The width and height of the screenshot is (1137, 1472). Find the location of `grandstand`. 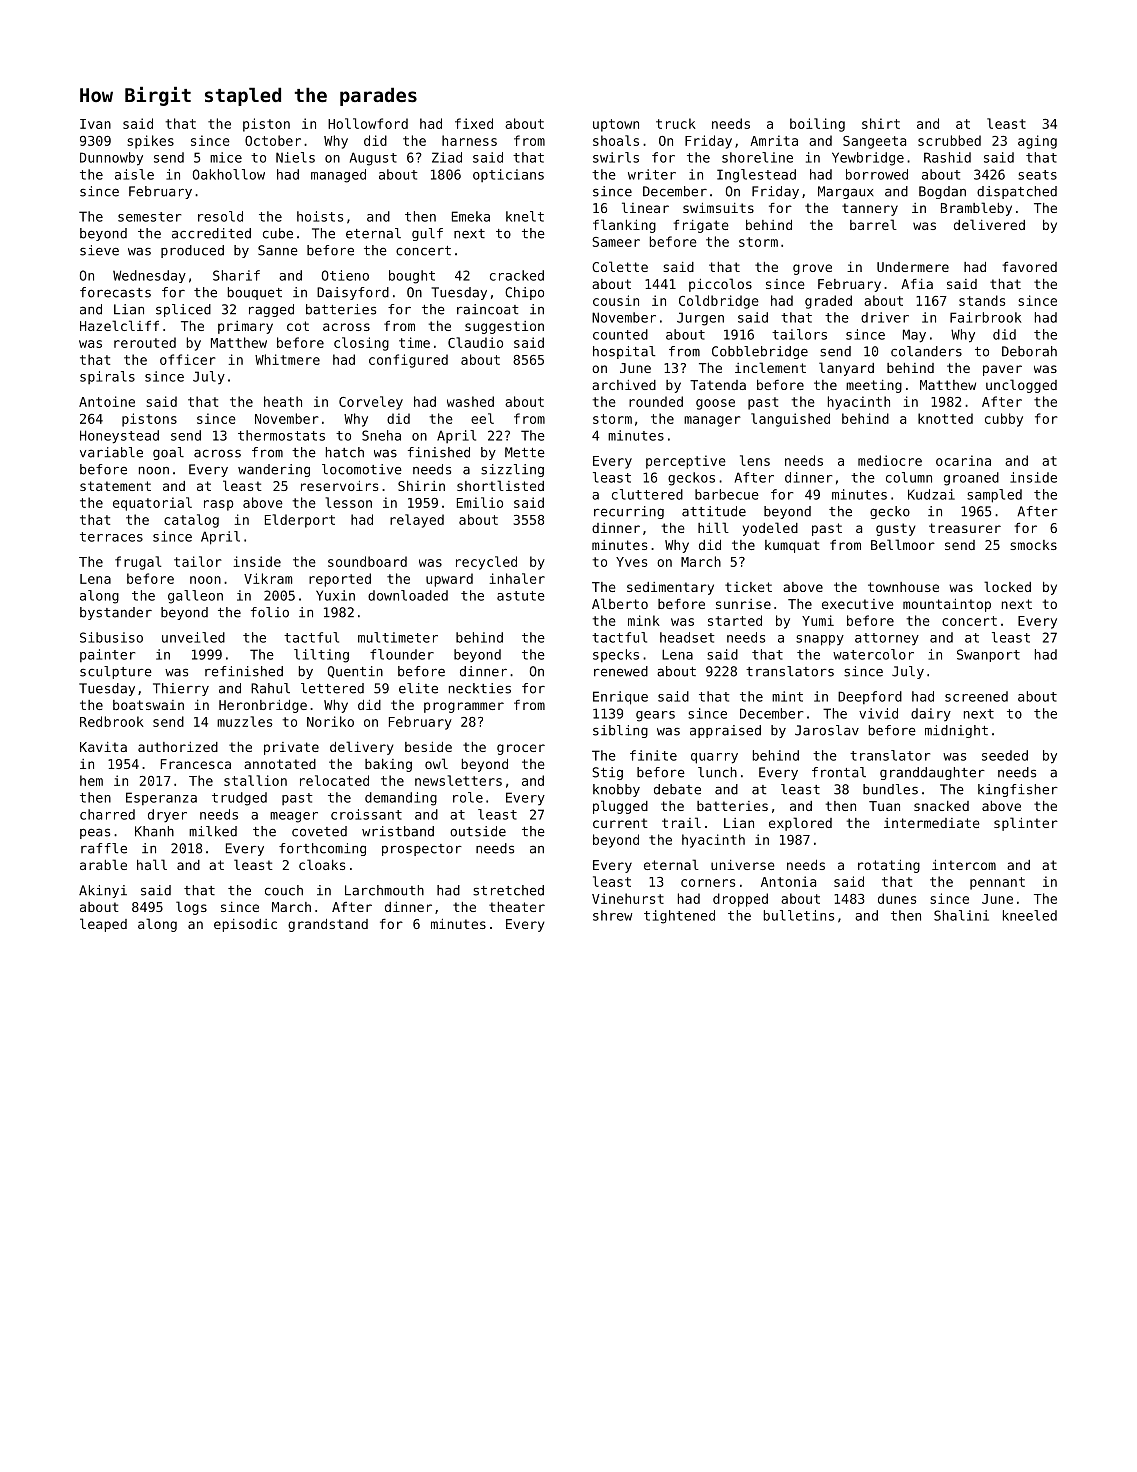

grandstand is located at coordinates (328, 925).
